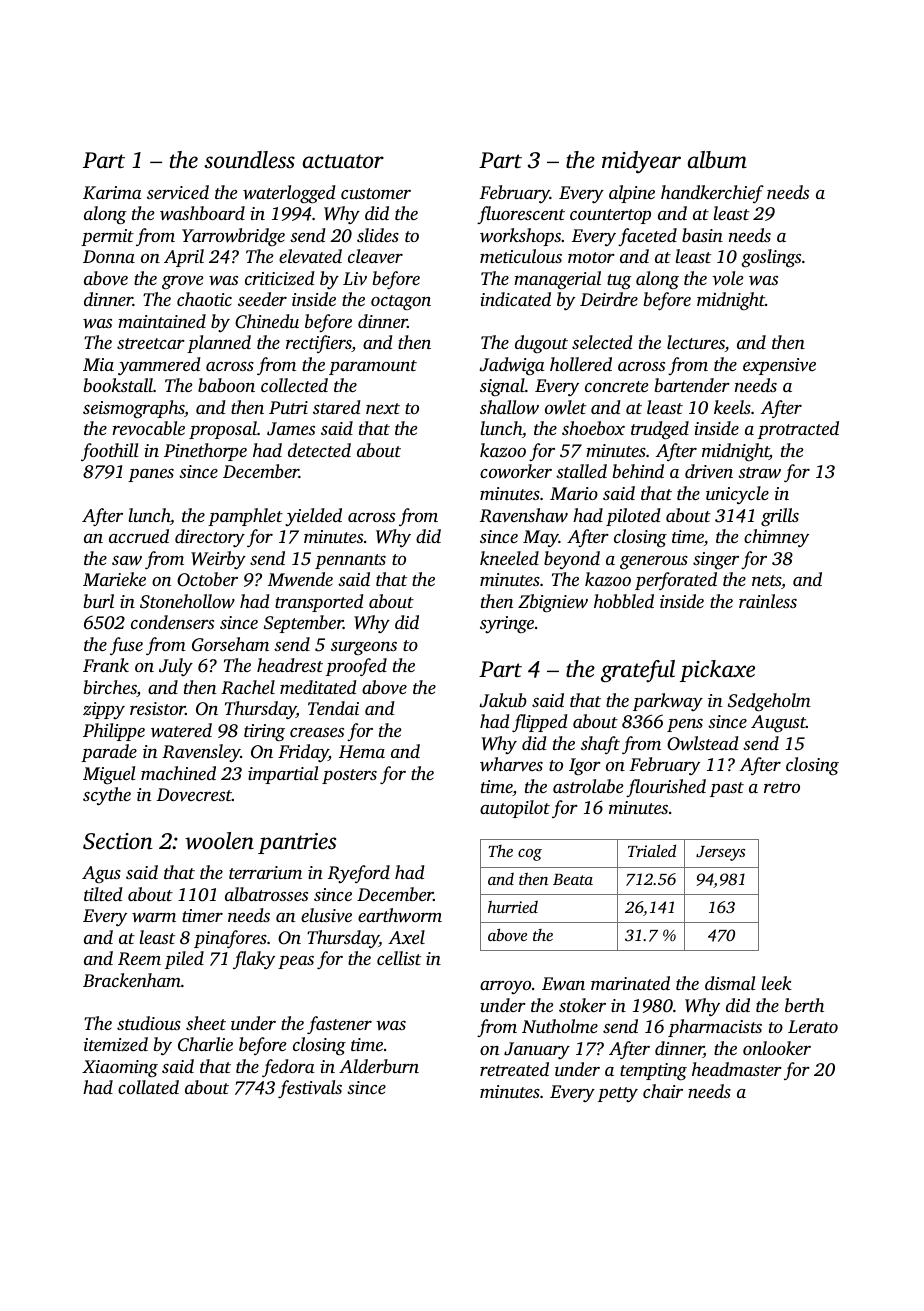 The width and height of the screenshot is (924, 1311). What do you see at coordinates (717, 160) in the screenshot?
I see `album` at bounding box center [717, 160].
